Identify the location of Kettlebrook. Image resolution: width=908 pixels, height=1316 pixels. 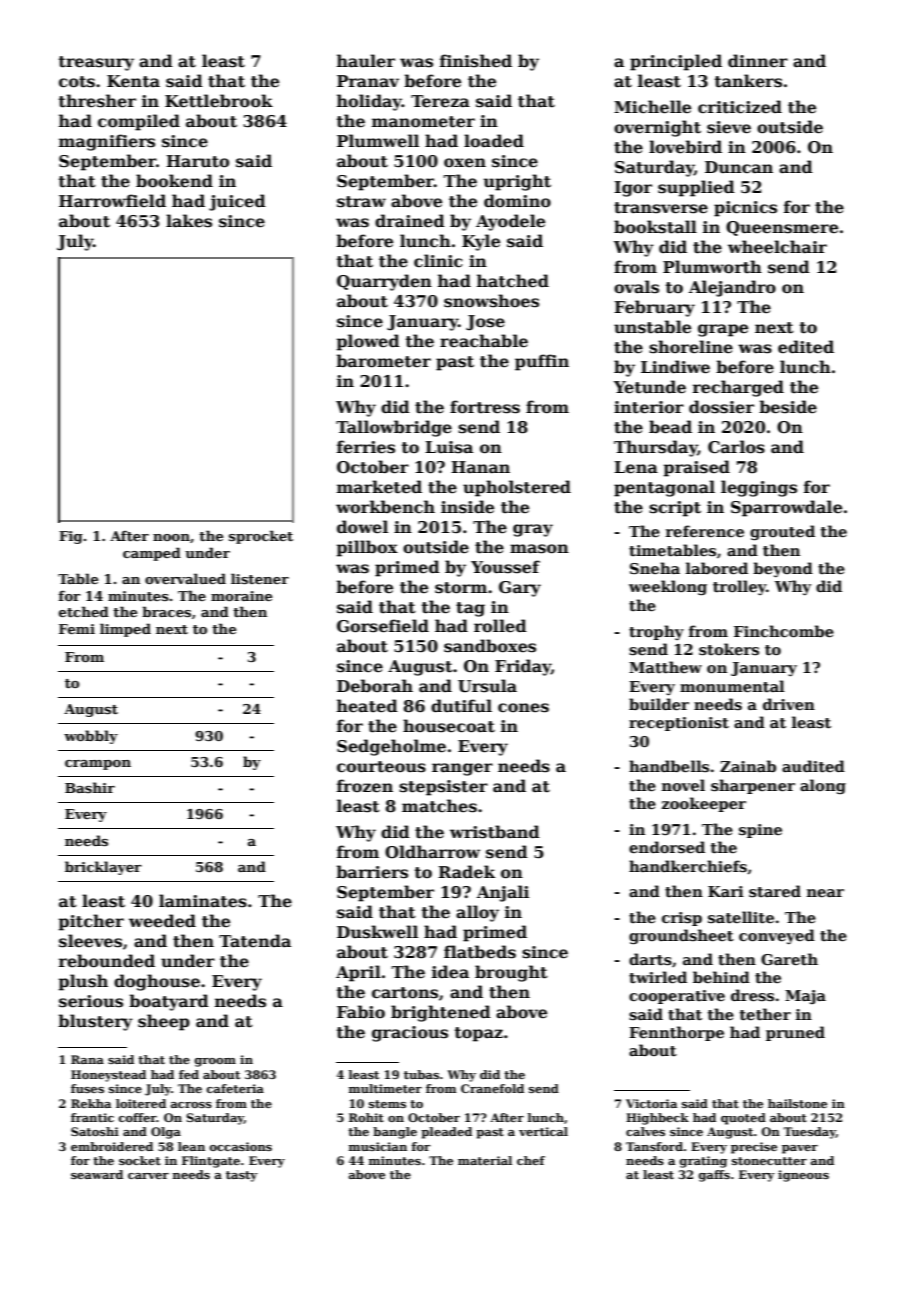
(219, 101).
